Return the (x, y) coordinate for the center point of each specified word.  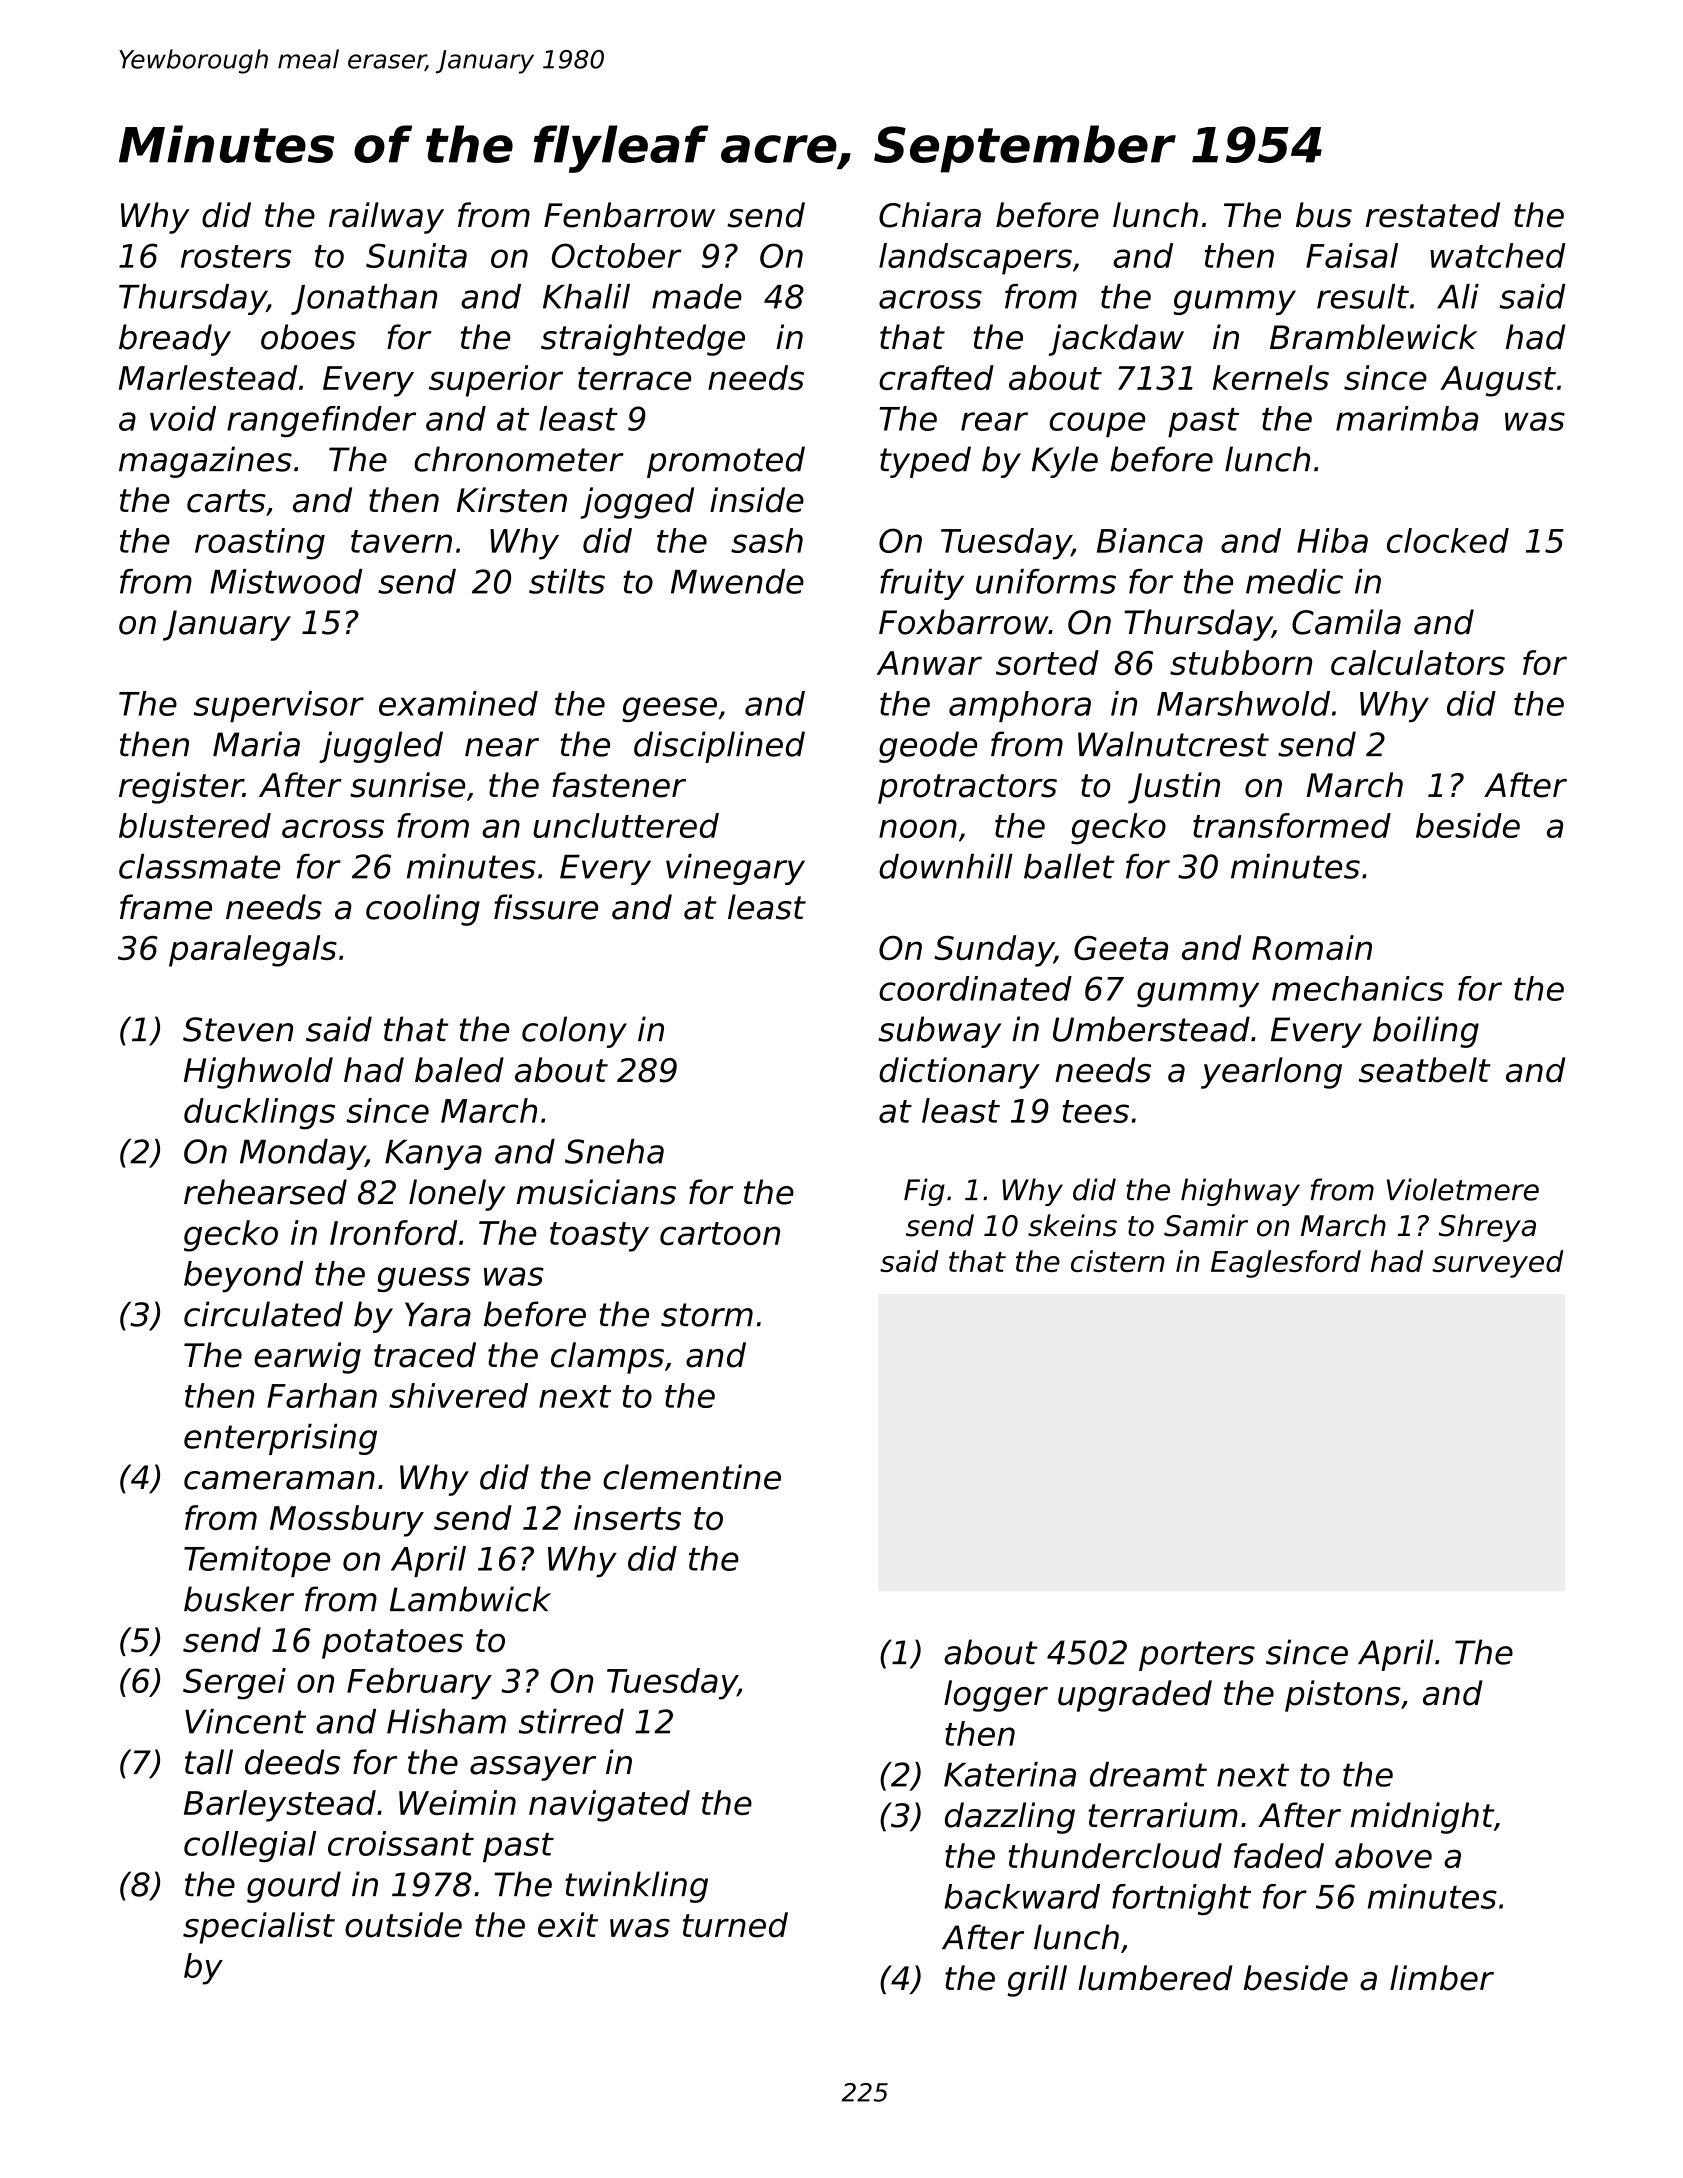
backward (1022, 1896)
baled (459, 1070)
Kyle (1065, 462)
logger (996, 1696)
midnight (1422, 1818)
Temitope (257, 1561)
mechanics (1358, 988)
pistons (1343, 1696)
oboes (308, 337)
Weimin (457, 1802)
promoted (726, 462)
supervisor (278, 706)
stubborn (1241, 662)
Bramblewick (1374, 337)
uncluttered (626, 825)
